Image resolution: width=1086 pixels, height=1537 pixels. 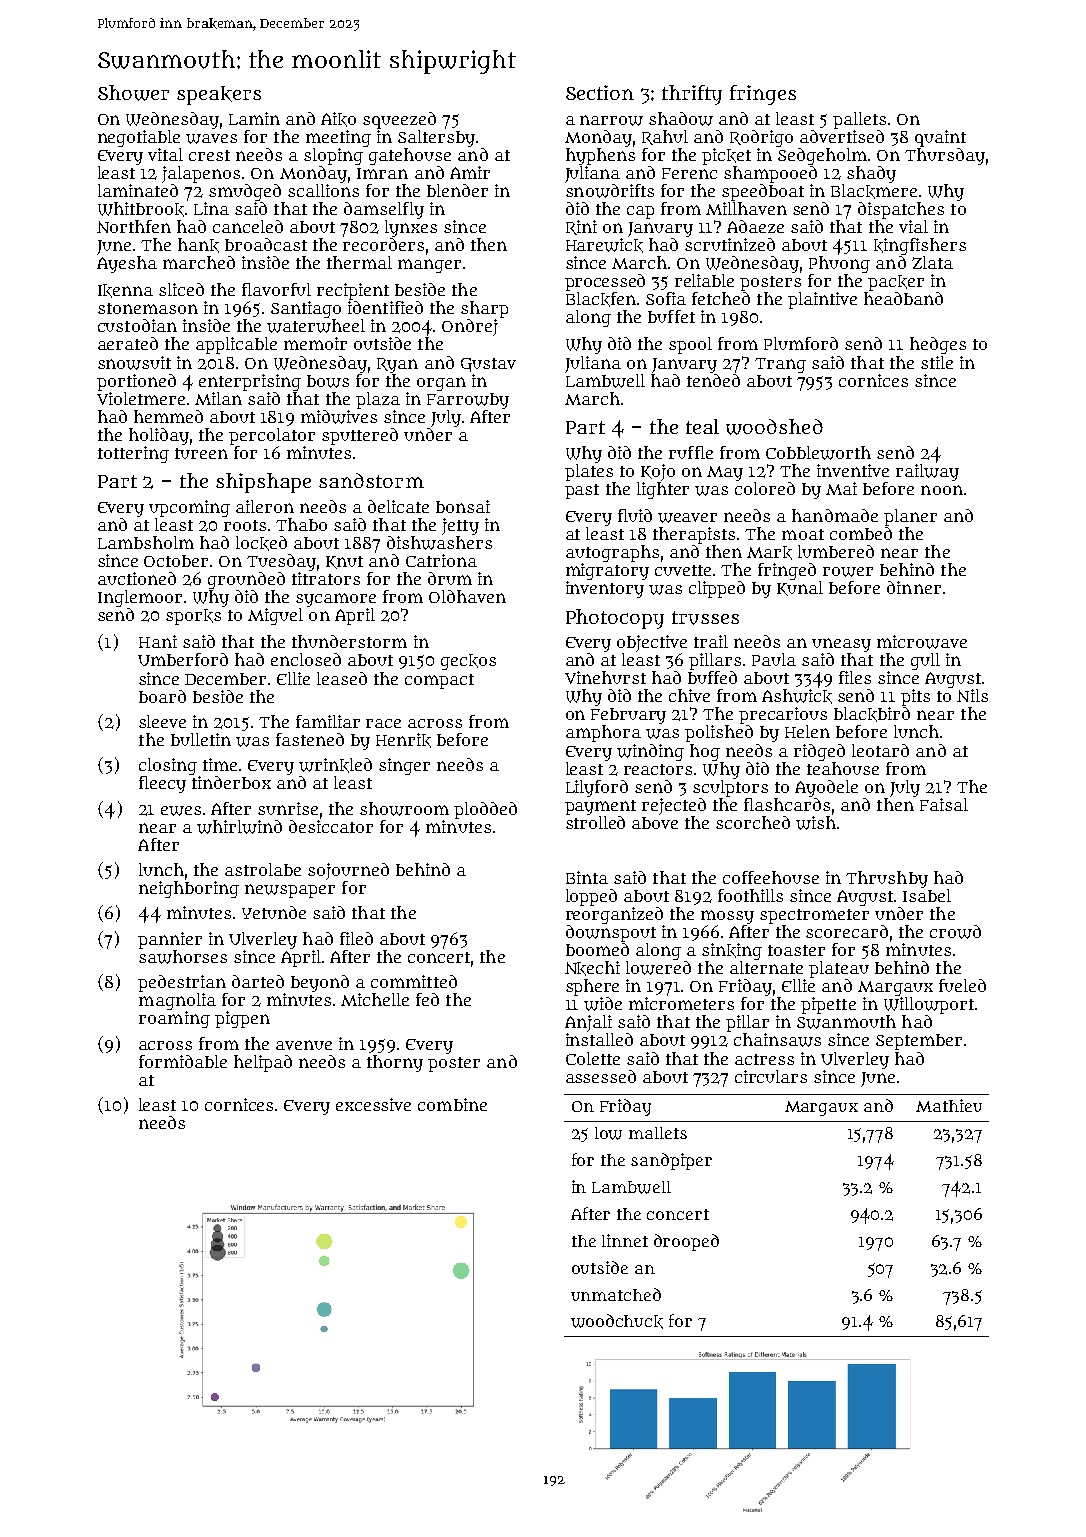 What do you see at coordinates (403, 740) in the document?
I see `Henrik` at bounding box center [403, 740].
